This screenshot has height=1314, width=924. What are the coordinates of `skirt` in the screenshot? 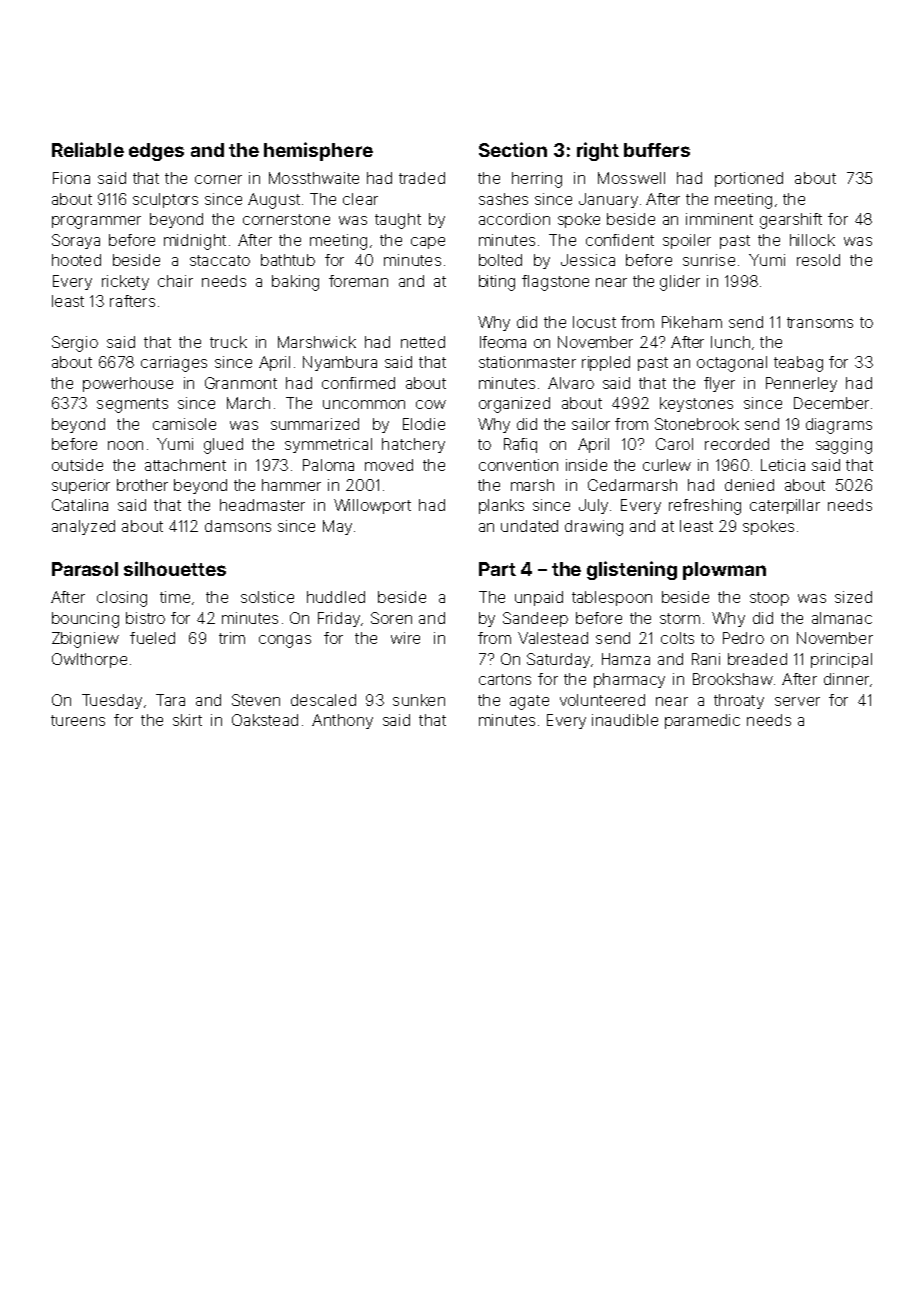 It's located at (187, 720).
